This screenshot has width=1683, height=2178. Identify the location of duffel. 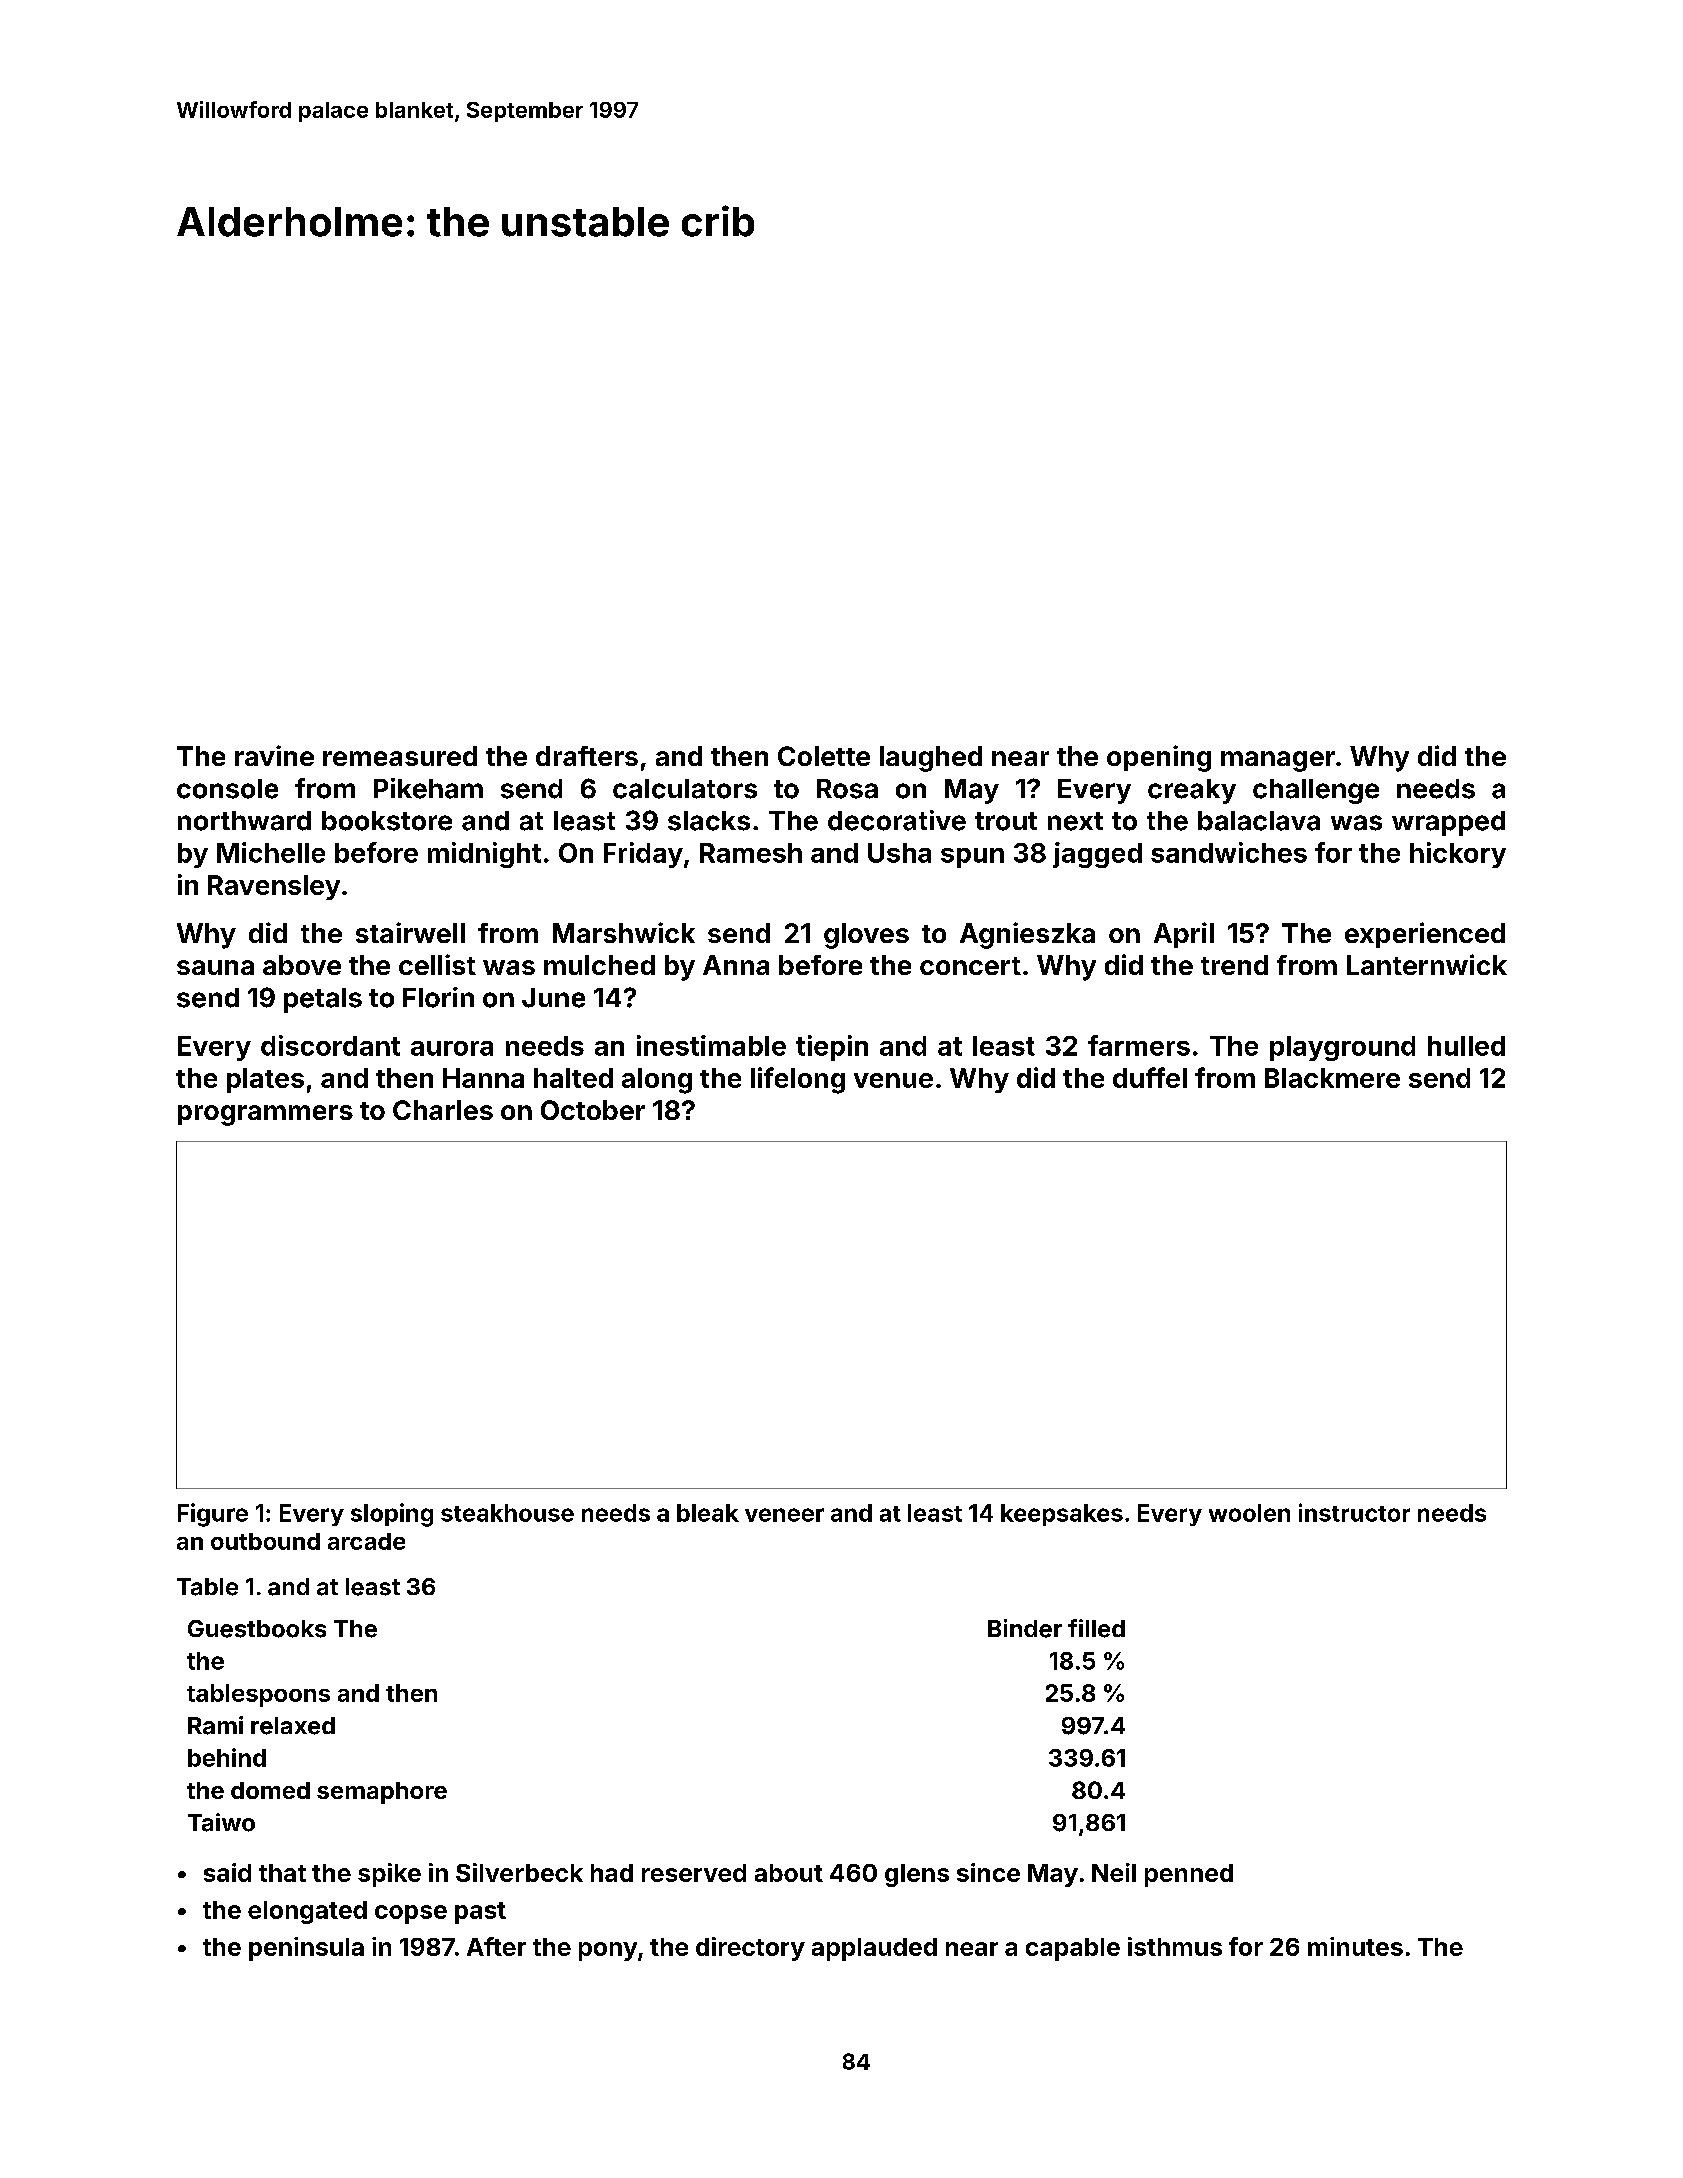
(1150, 1077).
